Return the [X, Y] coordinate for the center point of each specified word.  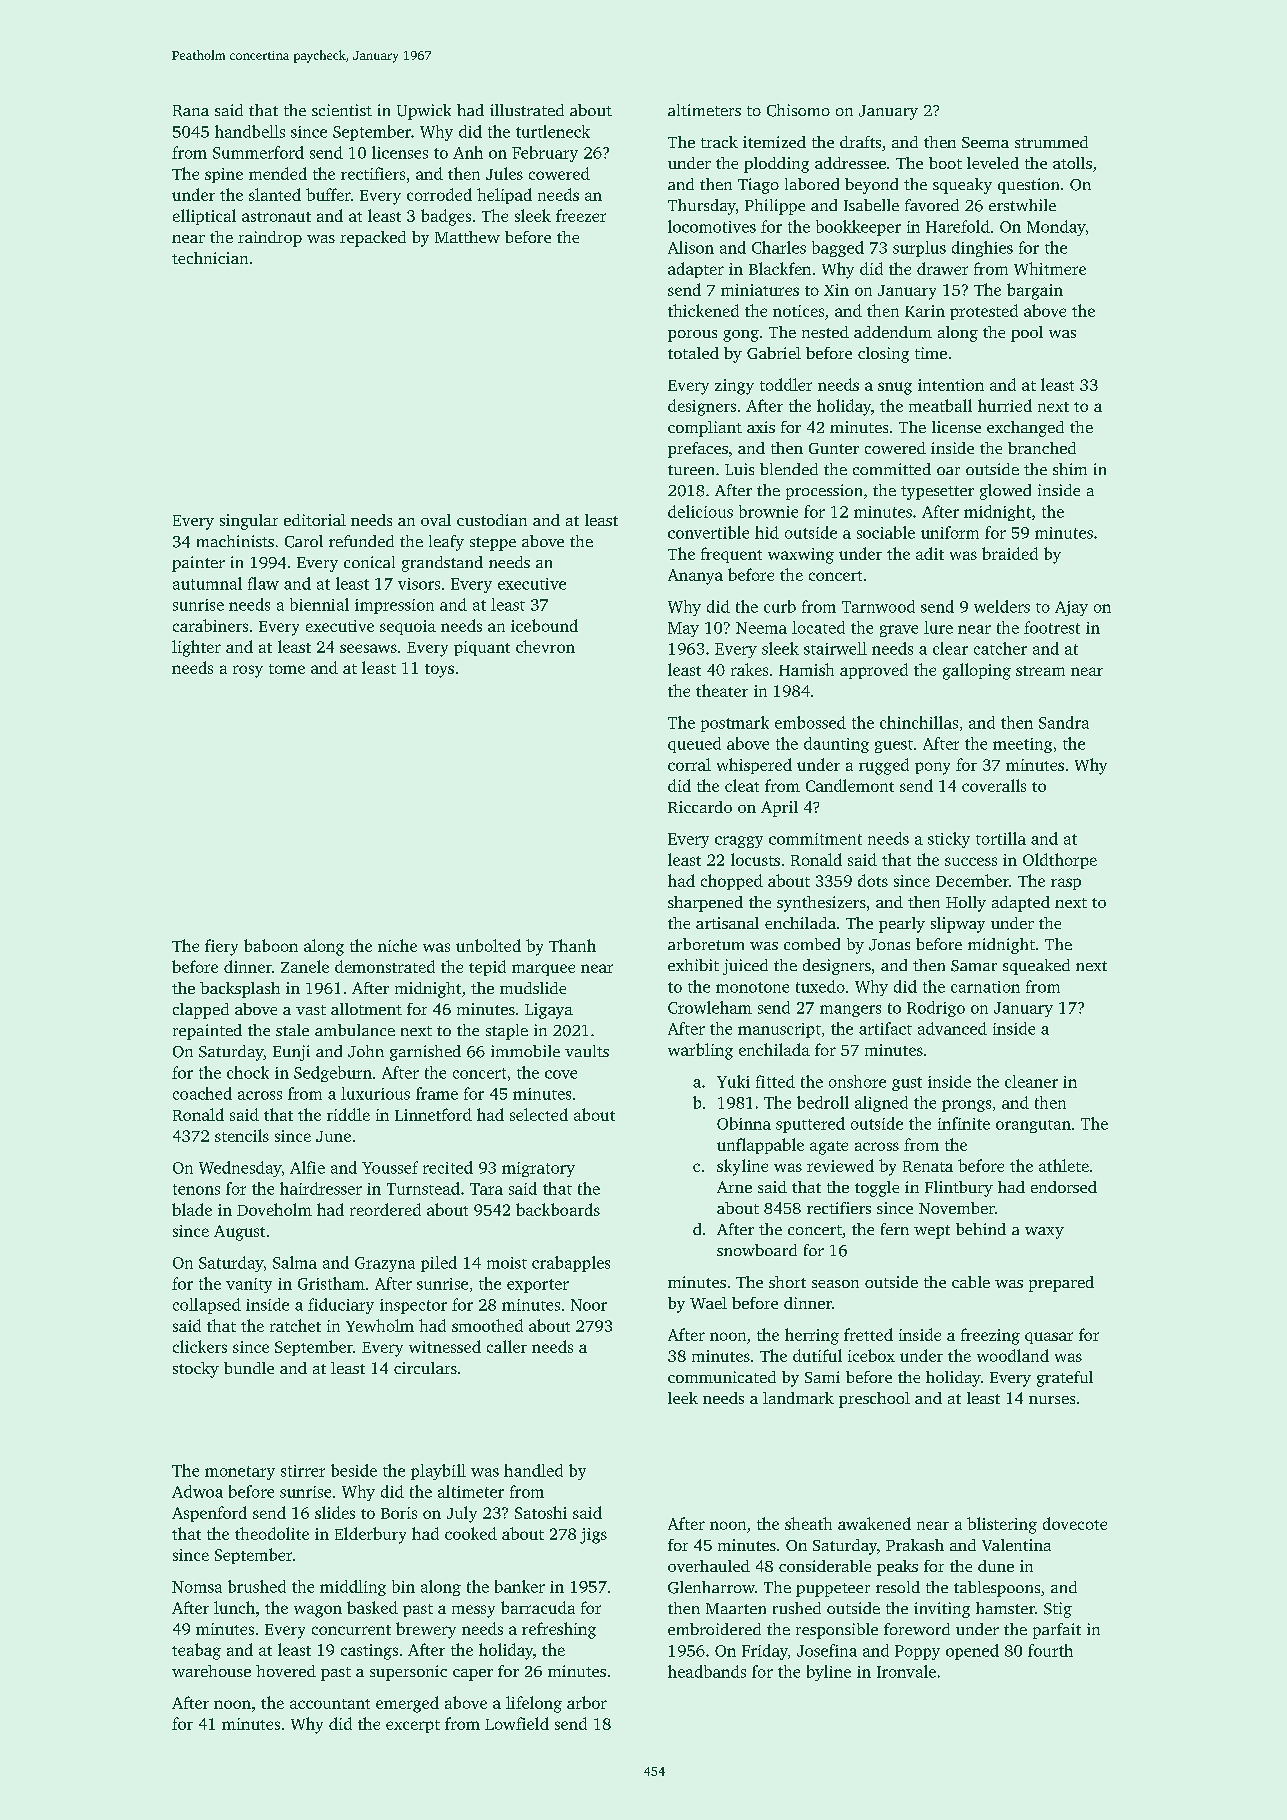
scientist [342, 110]
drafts [860, 142]
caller [507, 1346]
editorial [315, 520]
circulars [425, 1368]
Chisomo [798, 110]
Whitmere [1050, 268]
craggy [739, 842]
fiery [221, 947]
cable [971, 1282]
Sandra [1064, 722]
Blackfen [780, 268]
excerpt [413, 1726]
